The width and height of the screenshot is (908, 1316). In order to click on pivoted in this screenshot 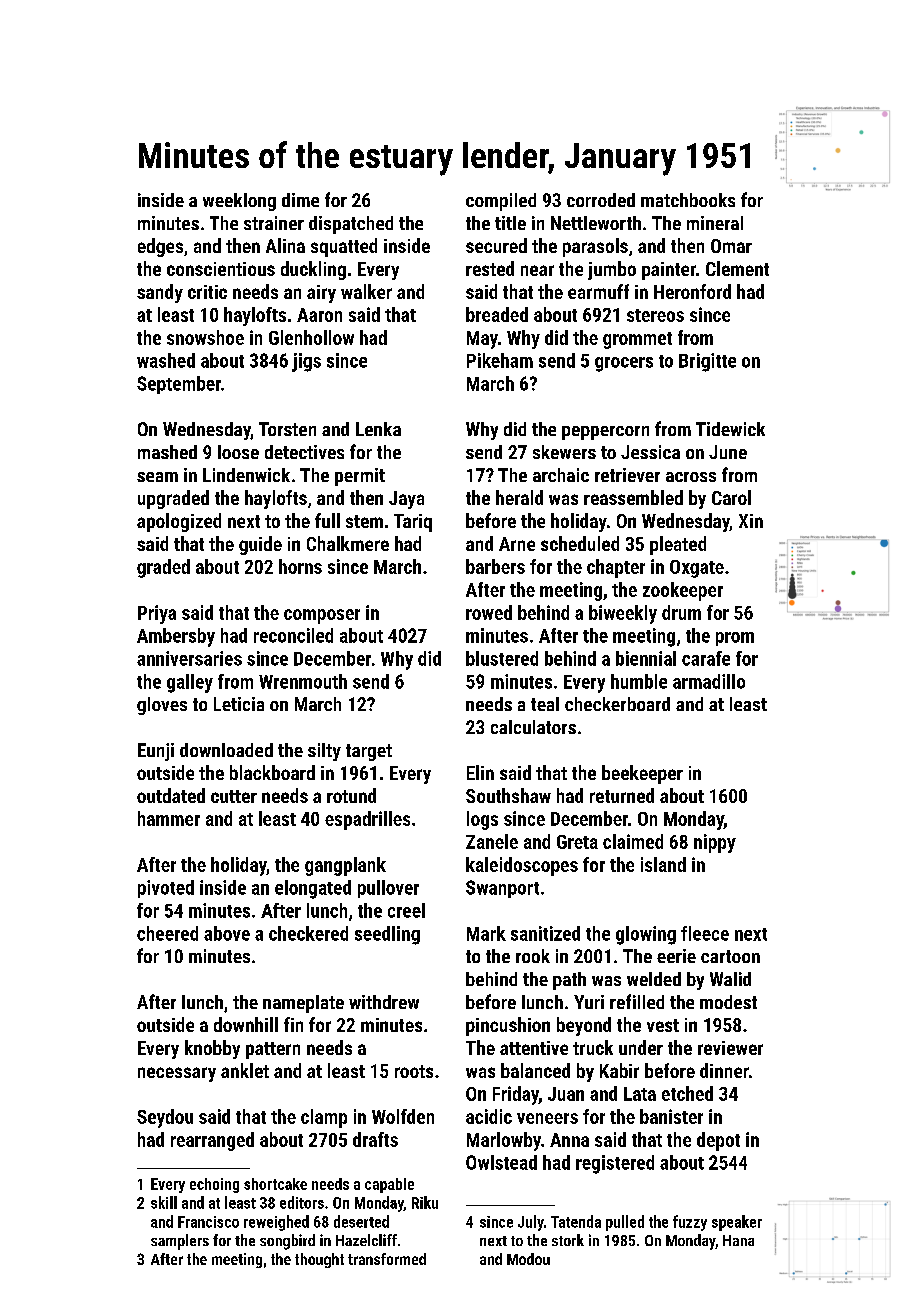, I will do `click(166, 889)`.
